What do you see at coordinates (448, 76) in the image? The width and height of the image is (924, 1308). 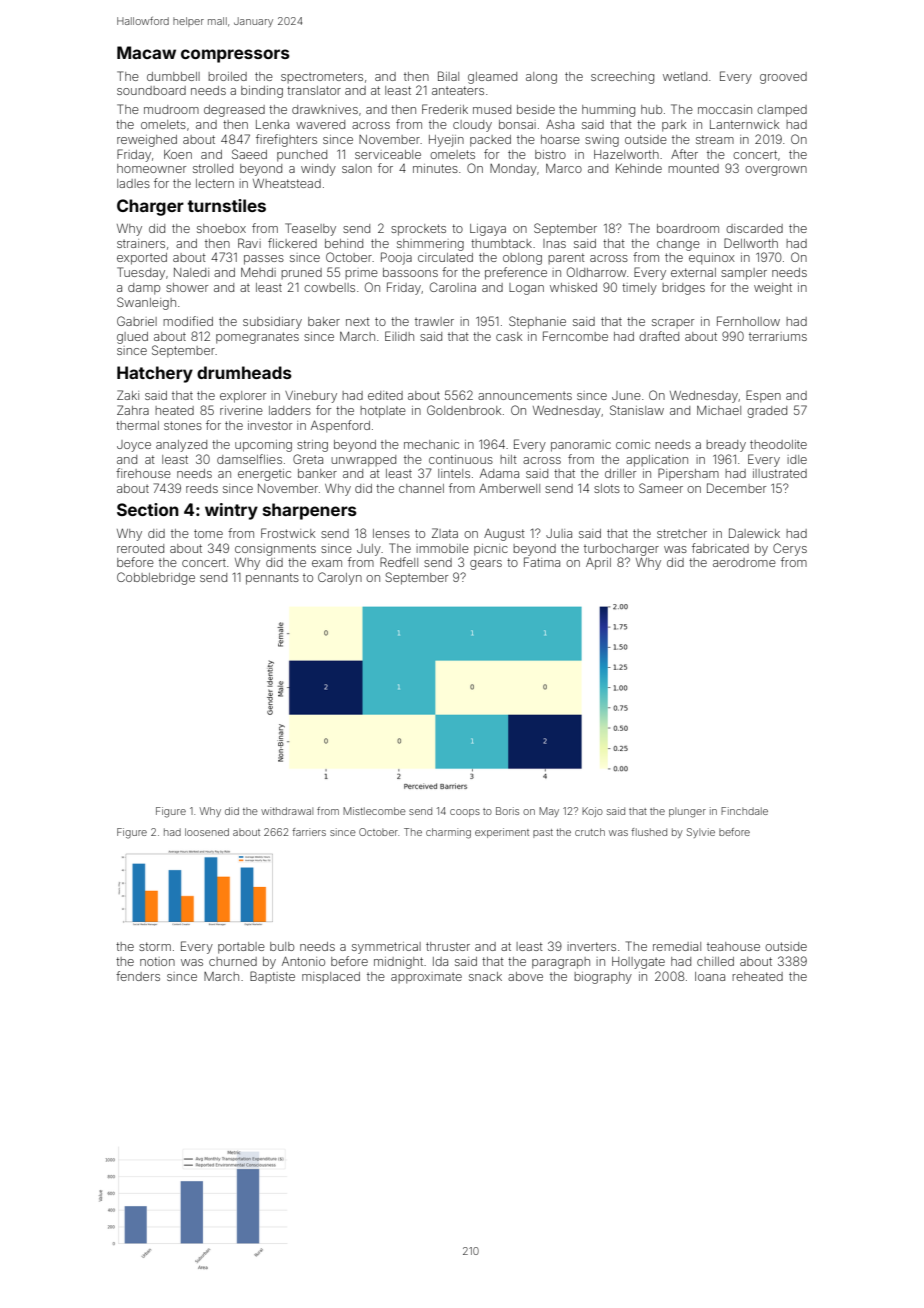 I see `Bilal` at bounding box center [448, 76].
